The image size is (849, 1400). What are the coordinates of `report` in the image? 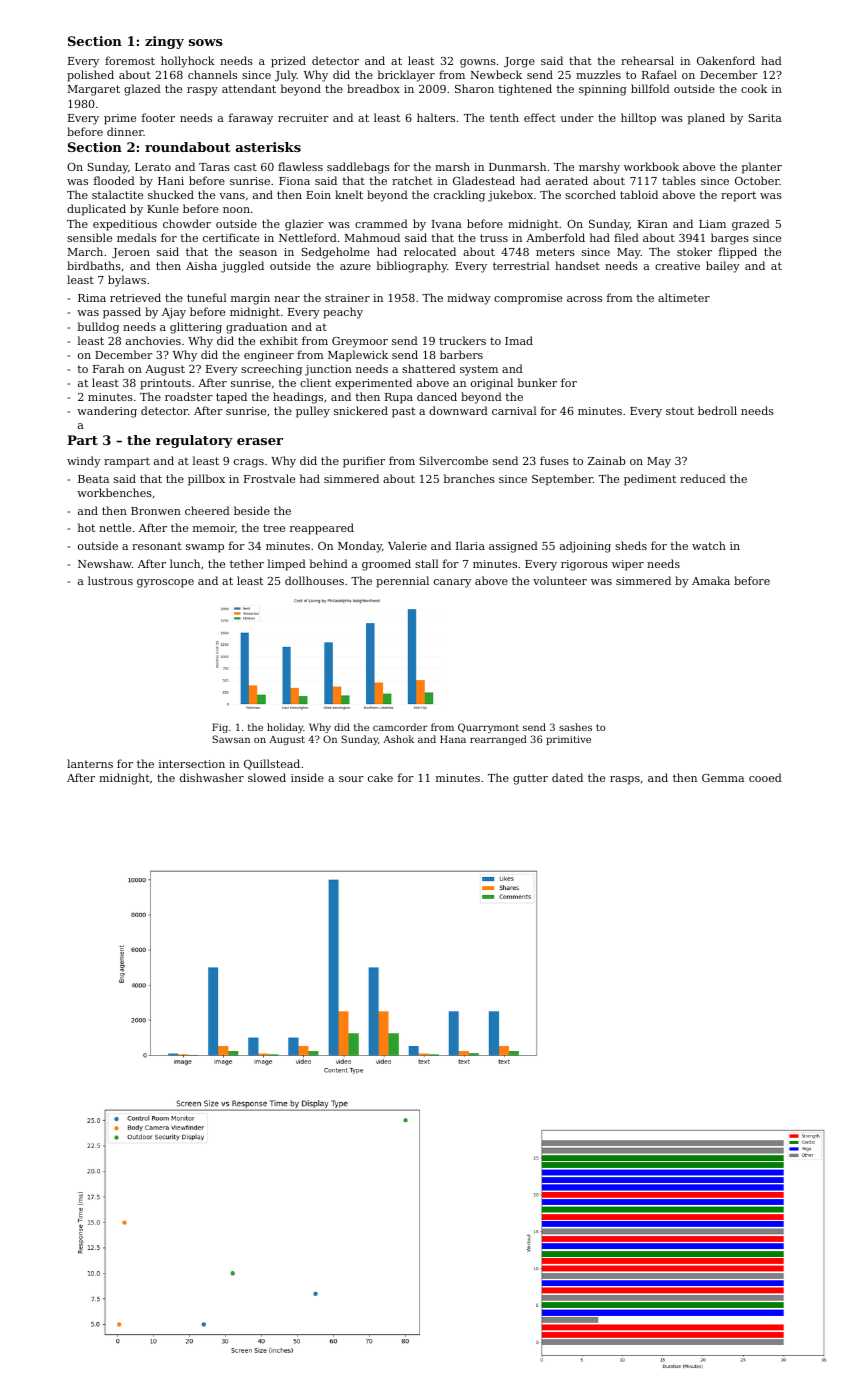 It's located at (738, 196).
